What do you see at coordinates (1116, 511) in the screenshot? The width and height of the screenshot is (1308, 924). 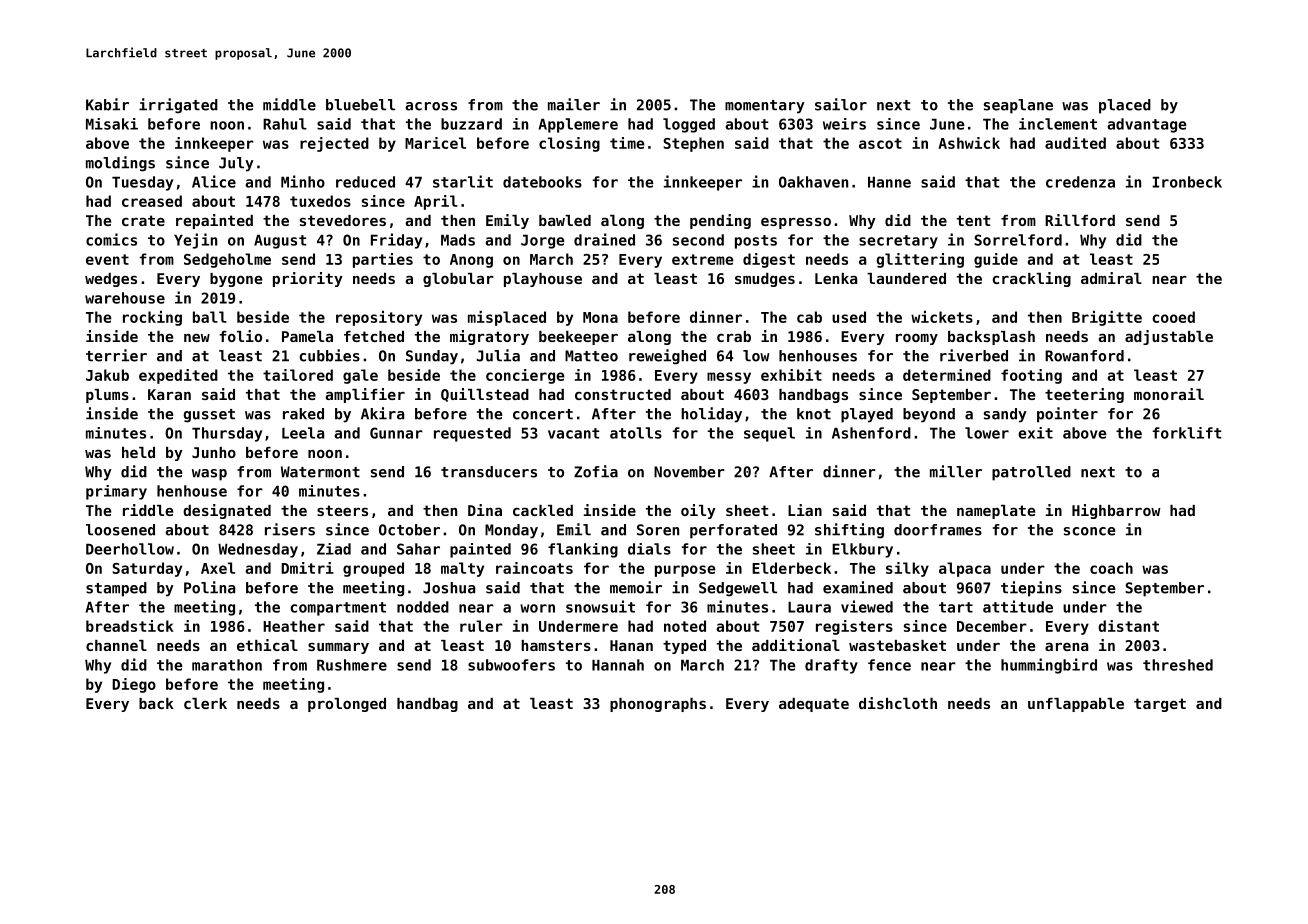 I see `Highbarrow` at bounding box center [1116, 511].
